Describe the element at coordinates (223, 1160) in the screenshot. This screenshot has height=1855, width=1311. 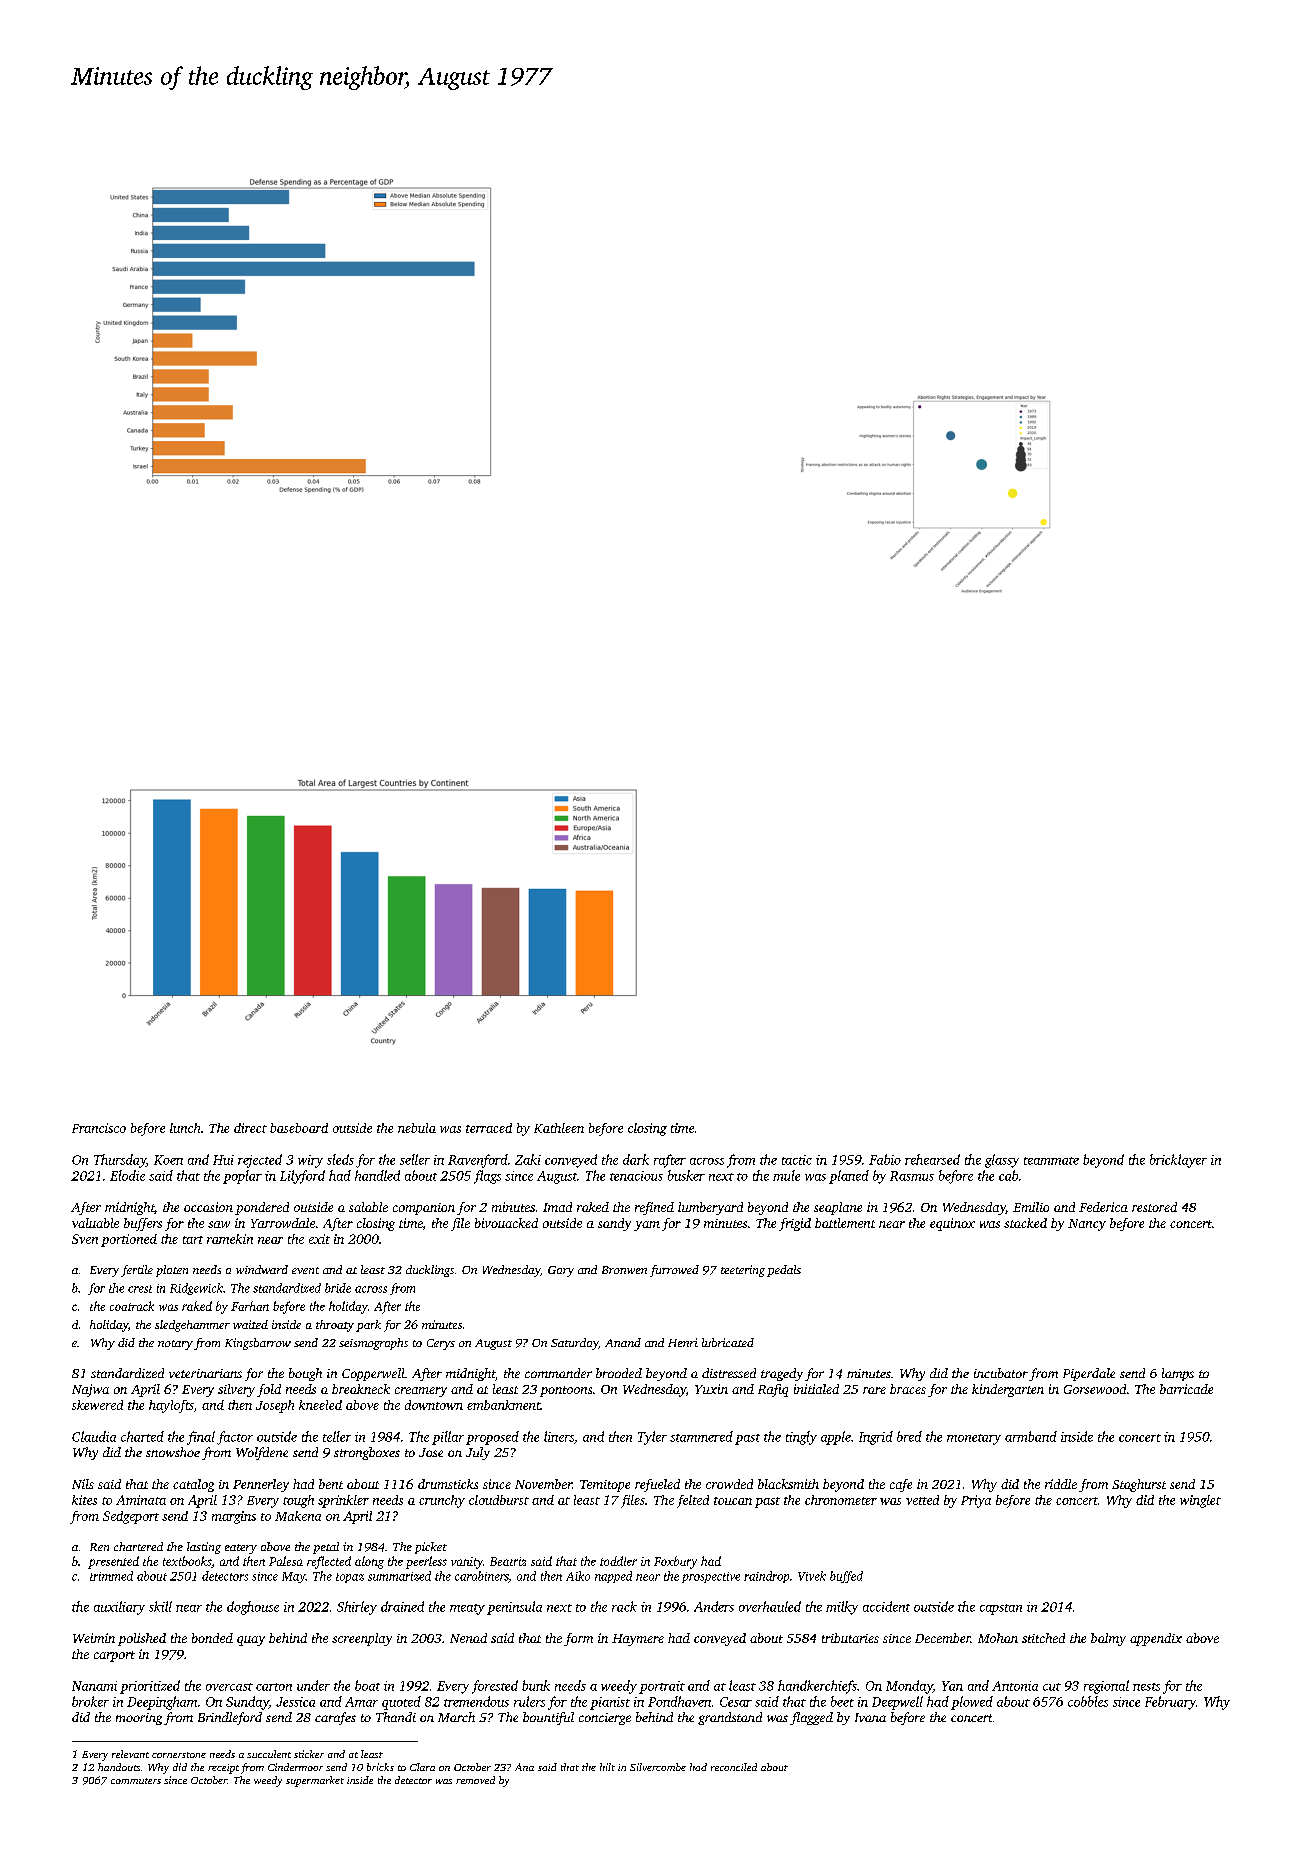
I see `Hui` at that location.
